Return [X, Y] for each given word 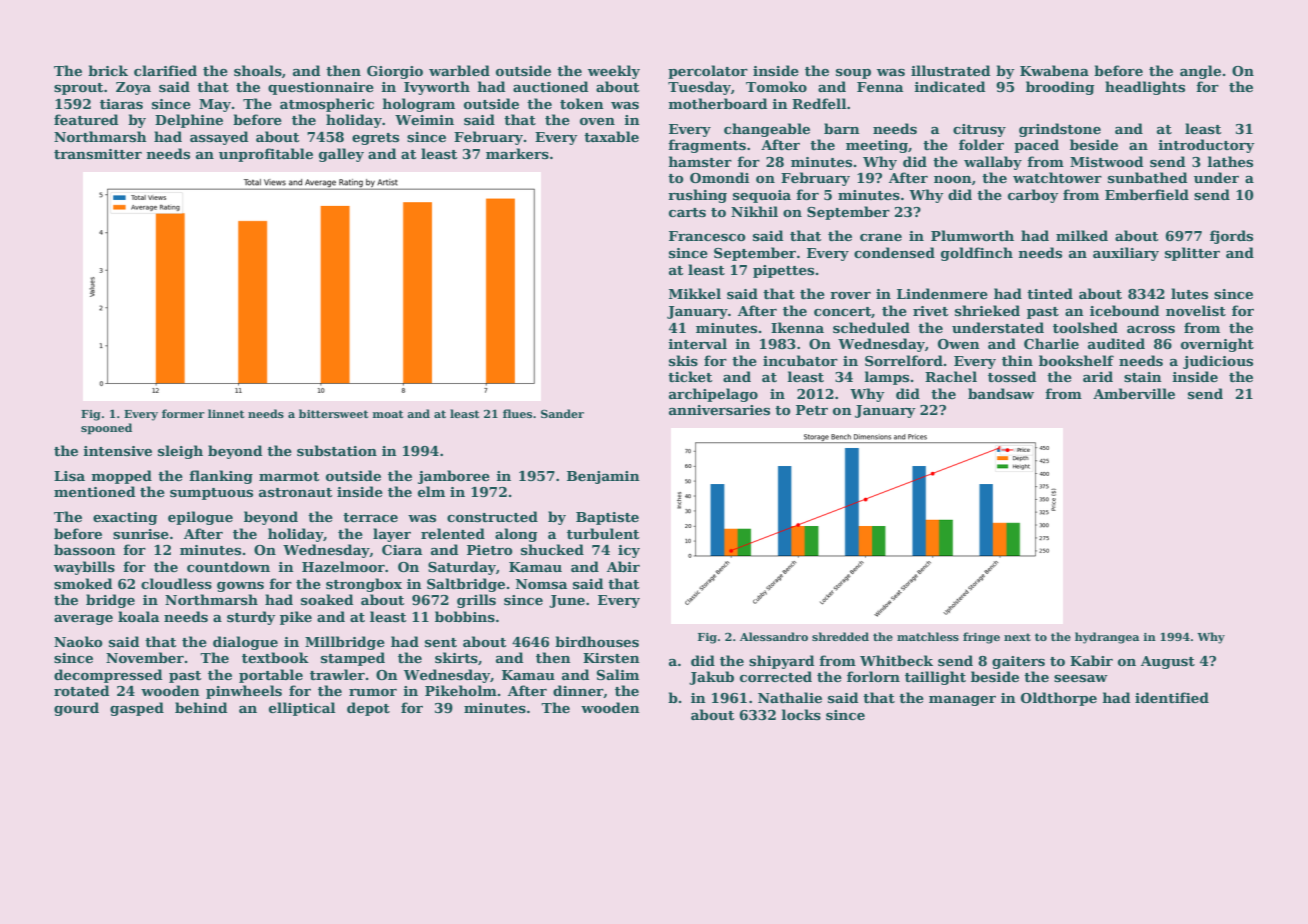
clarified [165, 70]
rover [850, 295]
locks [801, 714]
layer [392, 535]
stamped [353, 659]
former [183, 413]
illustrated [950, 70]
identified [1172, 697]
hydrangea [1107, 638]
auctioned [550, 86]
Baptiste [607, 518]
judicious [1218, 362]
